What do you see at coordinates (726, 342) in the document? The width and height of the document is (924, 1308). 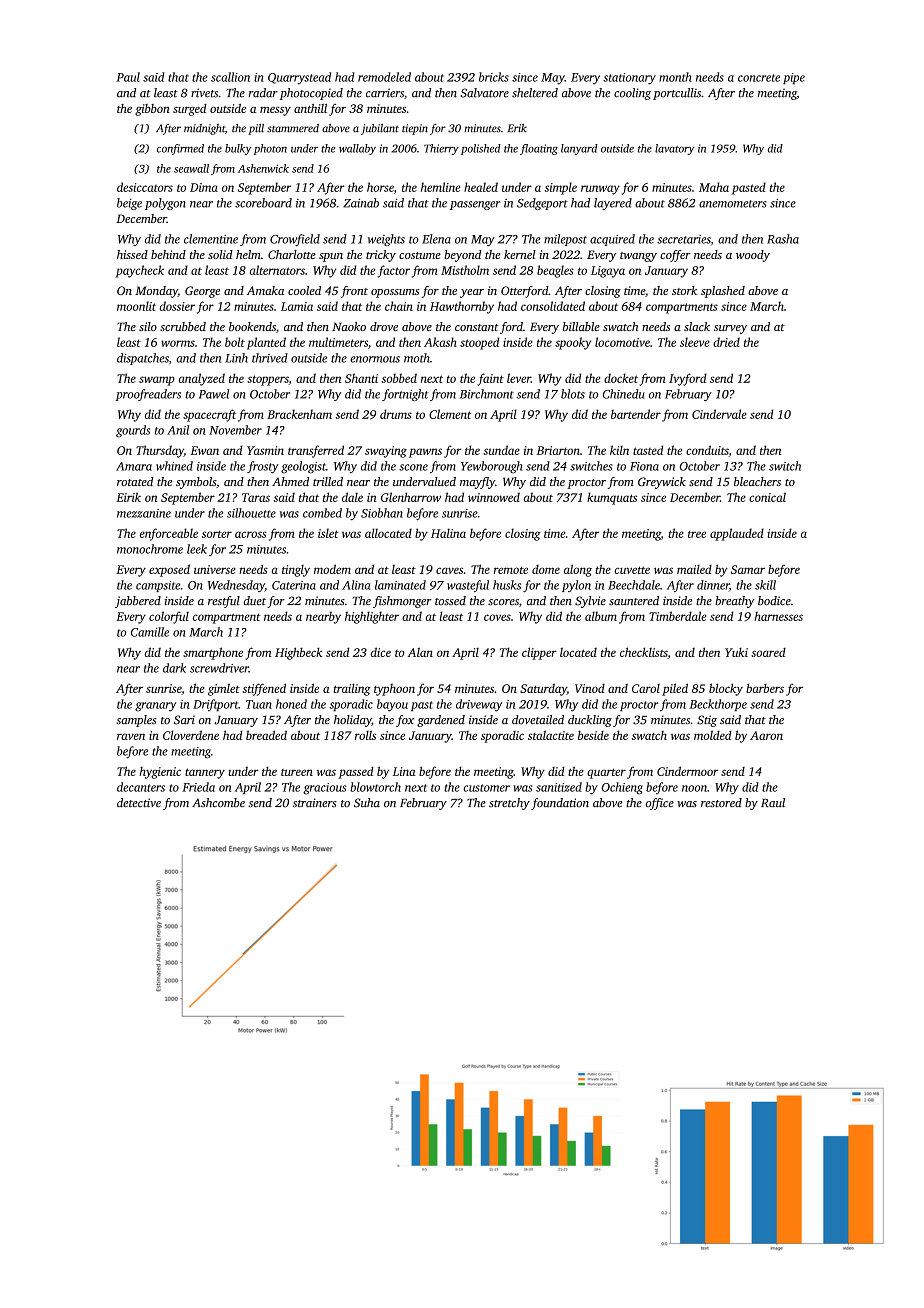 I see `dried` at bounding box center [726, 342].
